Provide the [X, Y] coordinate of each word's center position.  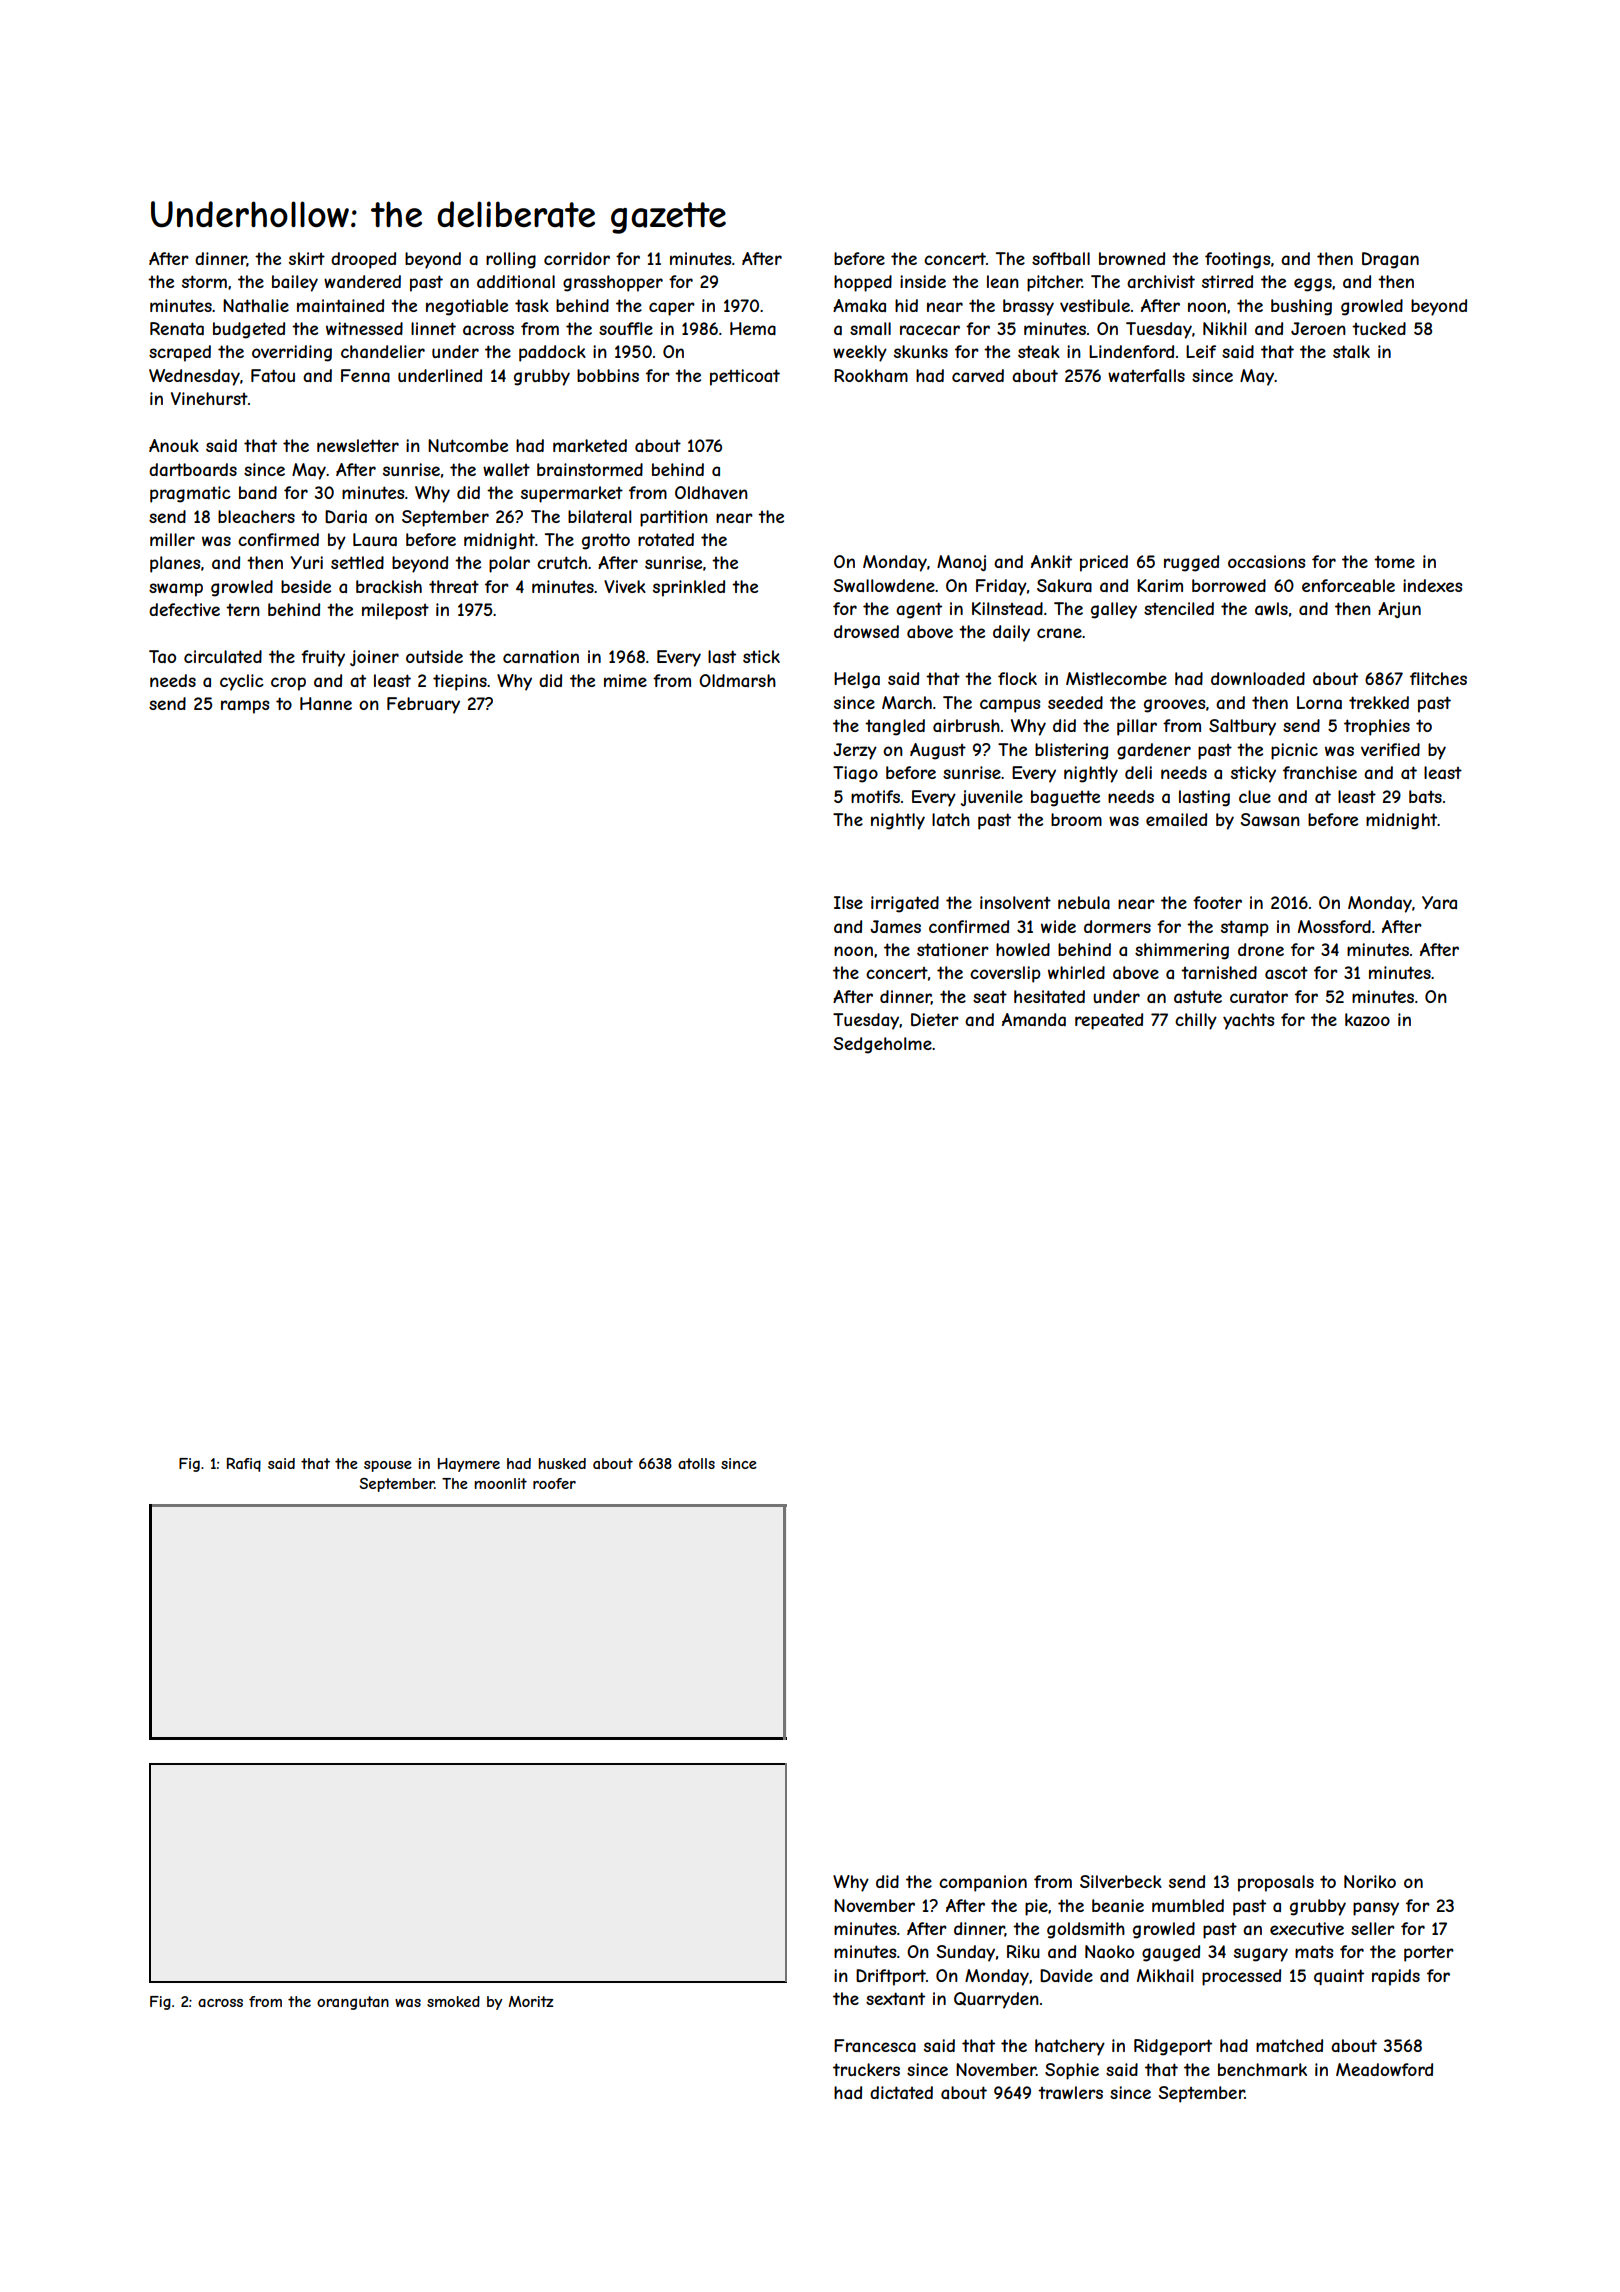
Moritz [531, 2001]
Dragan [1390, 260]
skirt [307, 258]
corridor [577, 258]
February [423, 705]
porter [1429, 1953]
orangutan [353, 2003]
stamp [1245, 928]
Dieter [935, 1019]
